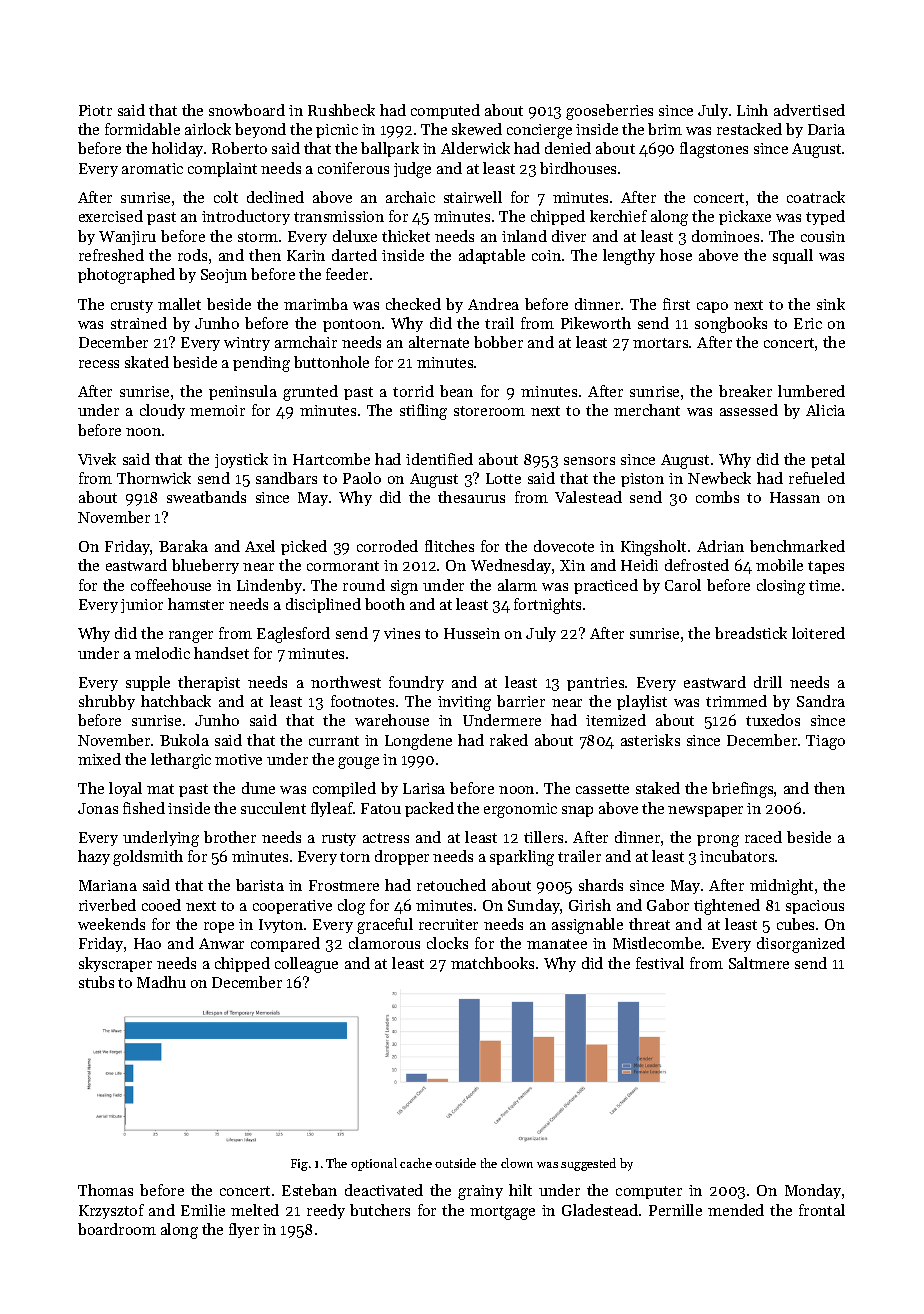  I want to click on butchers, so click(380, 1210).
